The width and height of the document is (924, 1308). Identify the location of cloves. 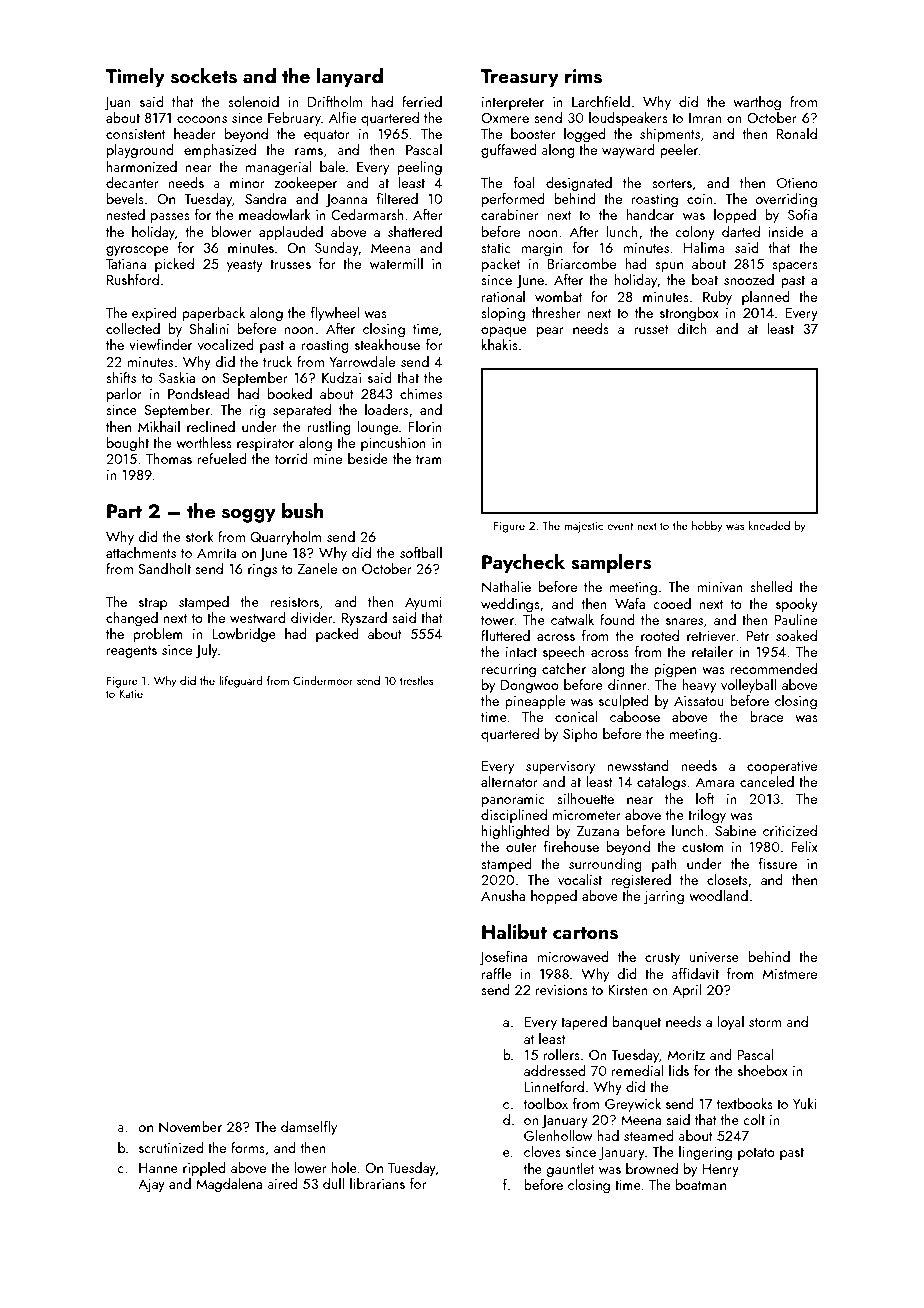
(542, 1151).
